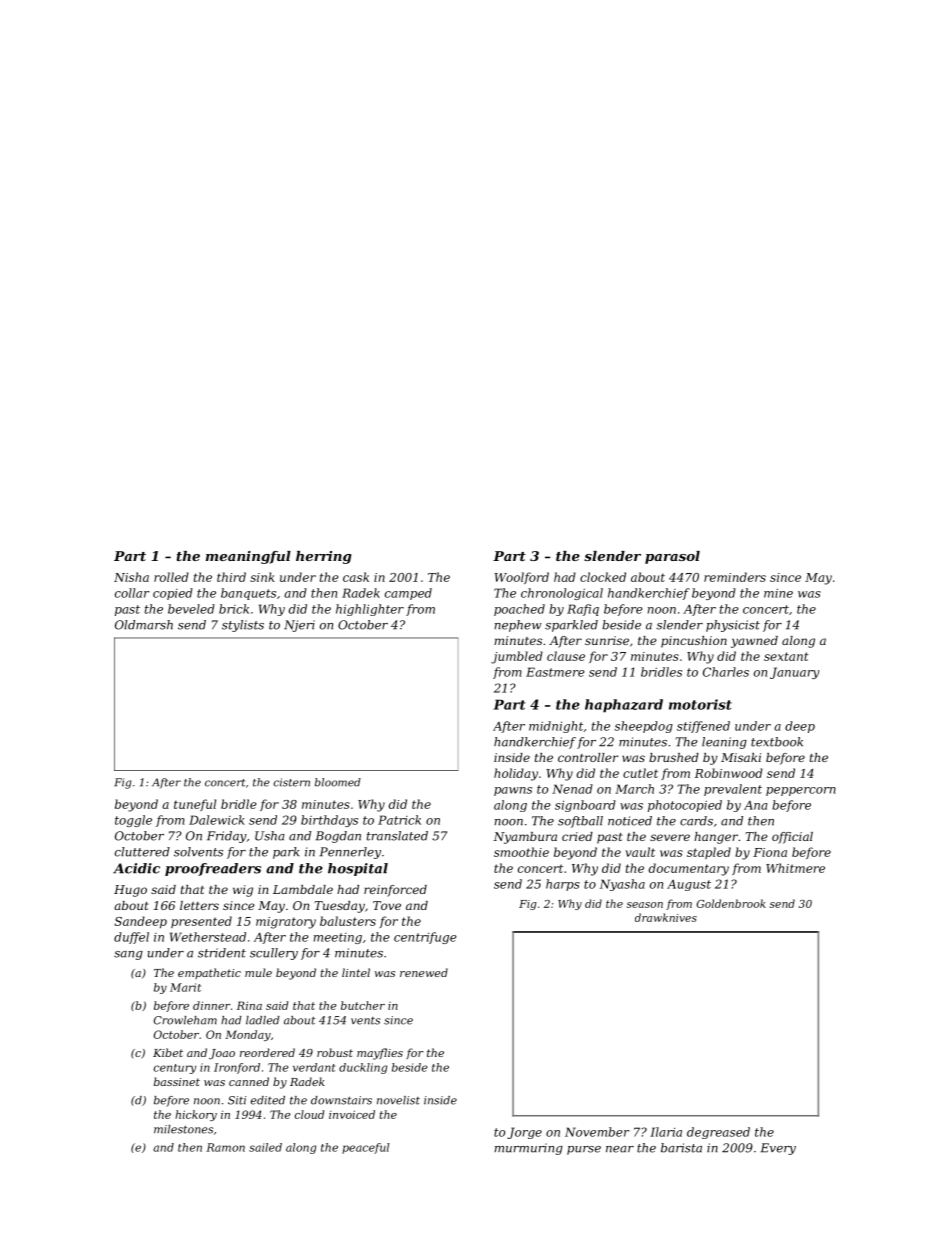  I want to click on parasol, so click(672, 557).
